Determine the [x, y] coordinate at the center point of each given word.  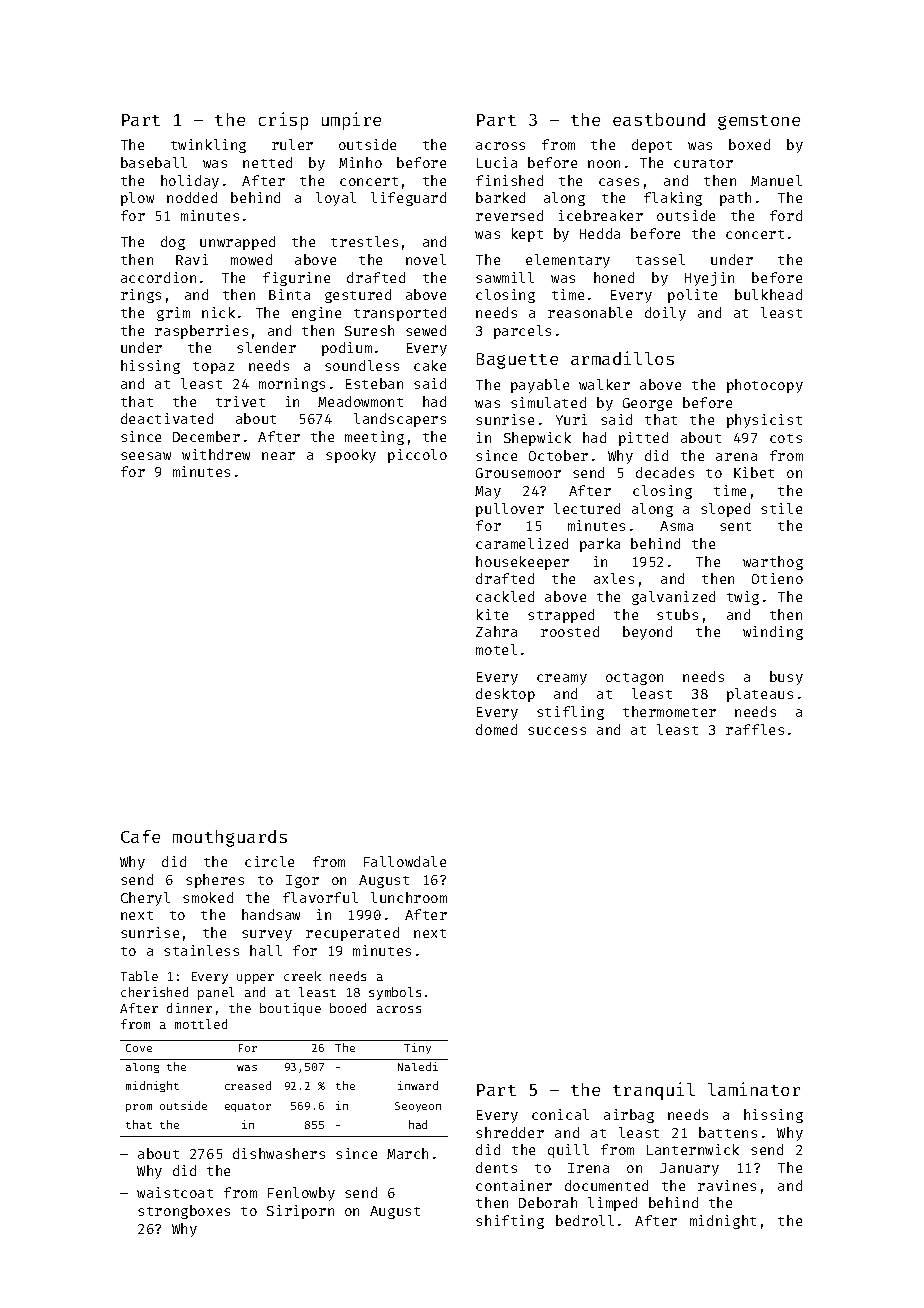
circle [269, 861]
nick [218, 312]
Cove [139, 1048]
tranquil [654, 1091]
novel [426, 259]
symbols [395, 993]
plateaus [760, 695]
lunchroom [409, 897]
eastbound [659, 119]
